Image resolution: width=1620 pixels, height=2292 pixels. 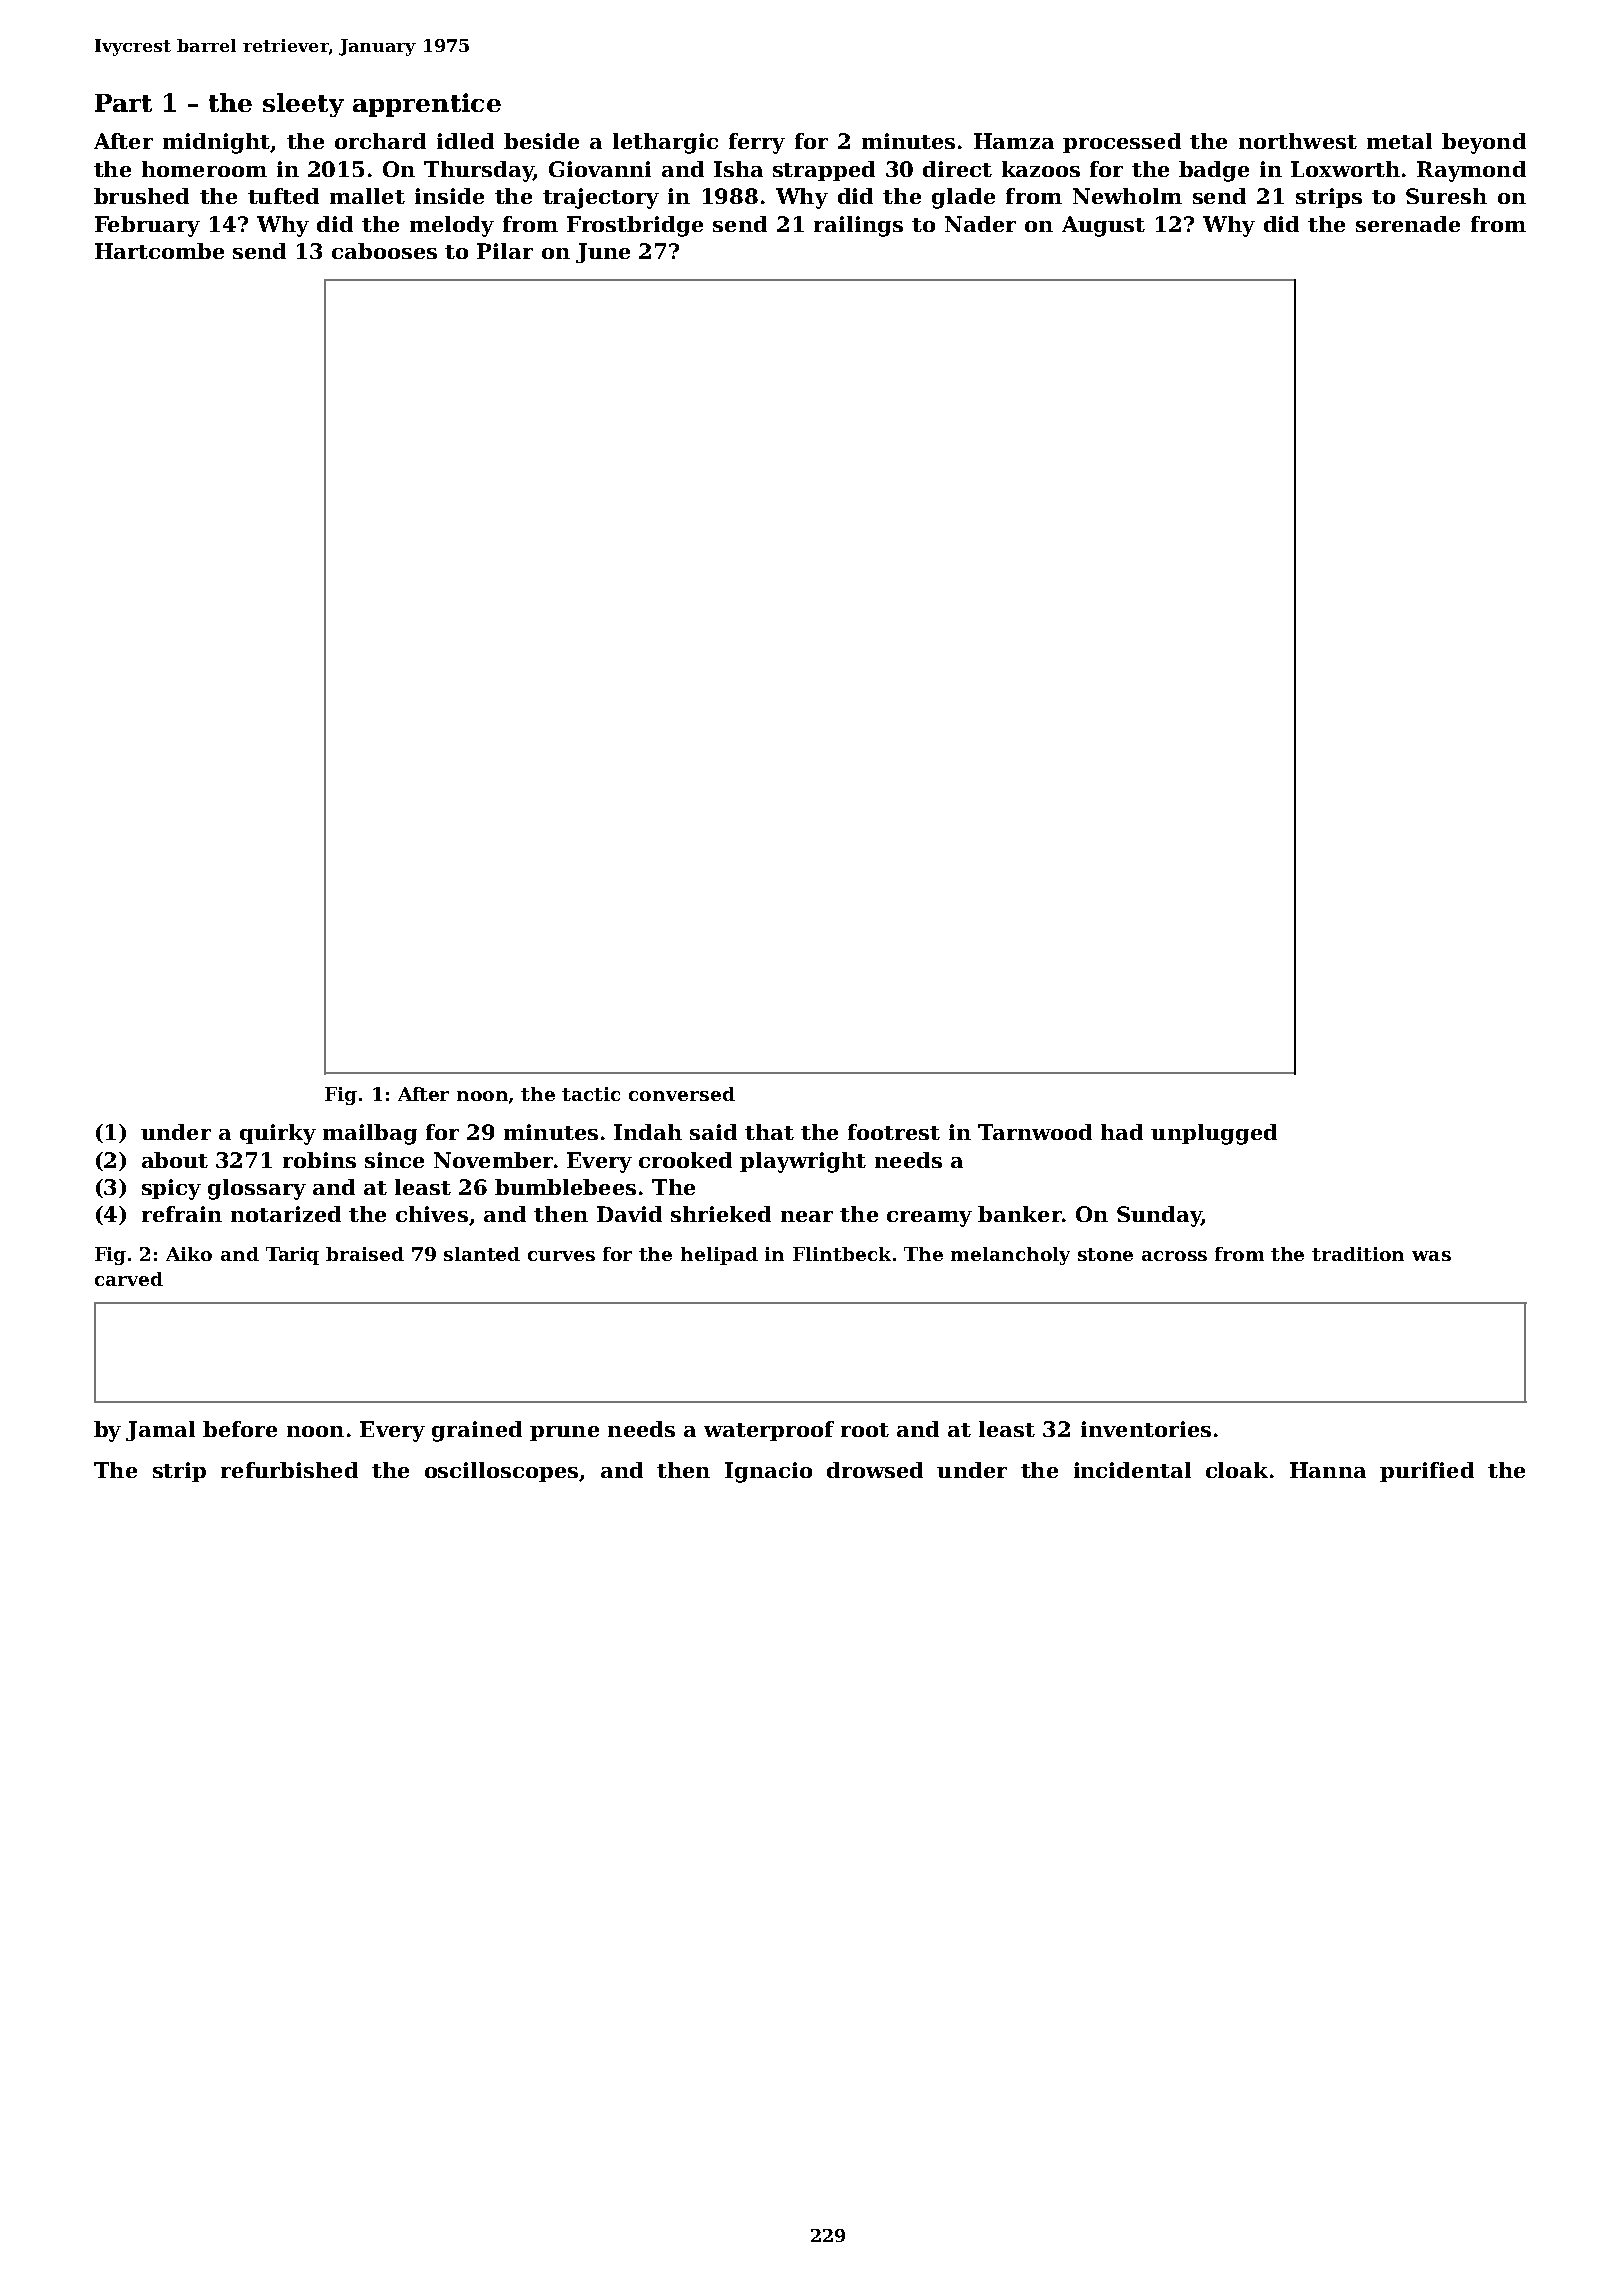 What do you see at coordinates (894, 1132) in the image?
I see `footrest` at bounding box center [894, 1132].
